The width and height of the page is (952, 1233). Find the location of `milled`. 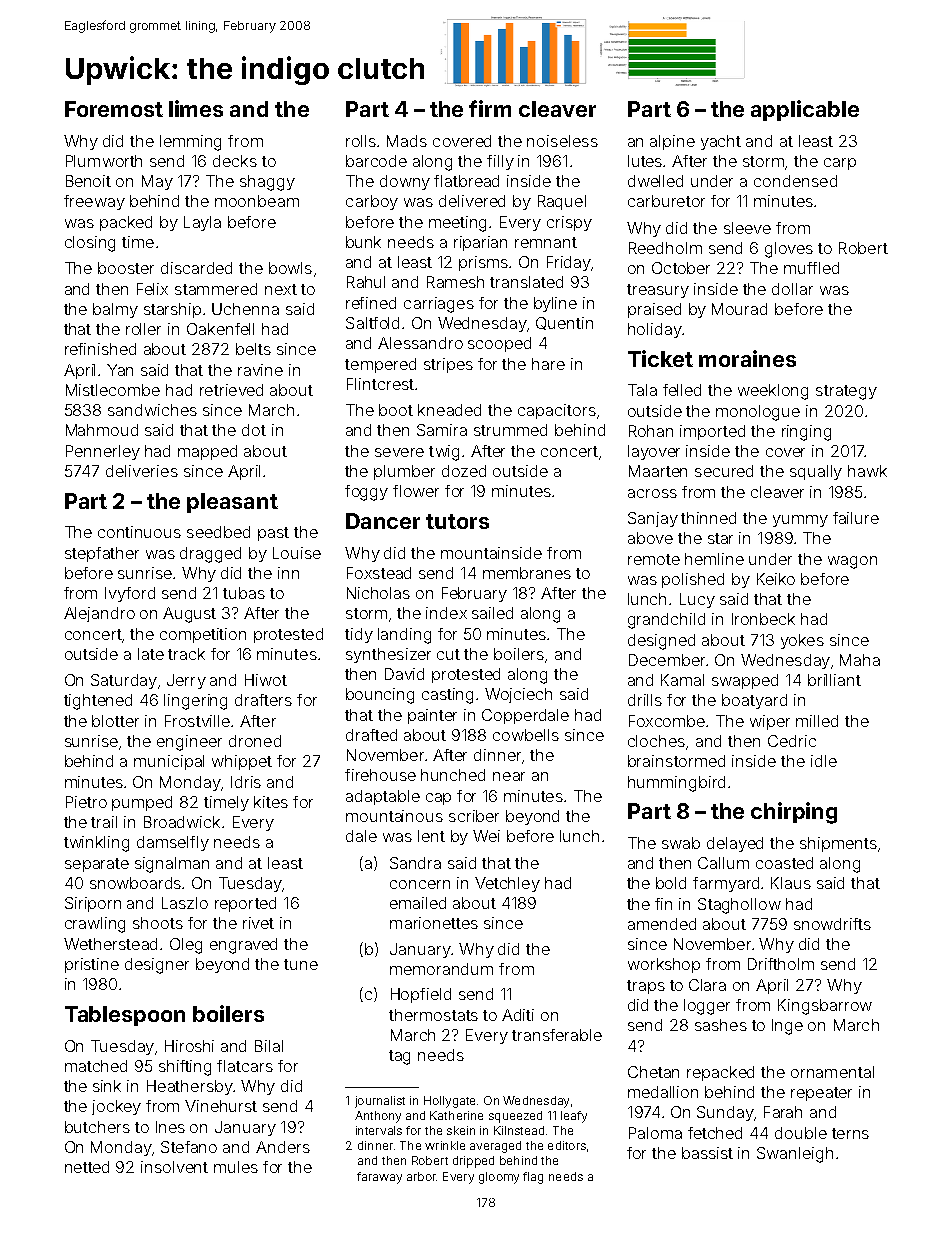

milled is located at coordinates (817, 721).
